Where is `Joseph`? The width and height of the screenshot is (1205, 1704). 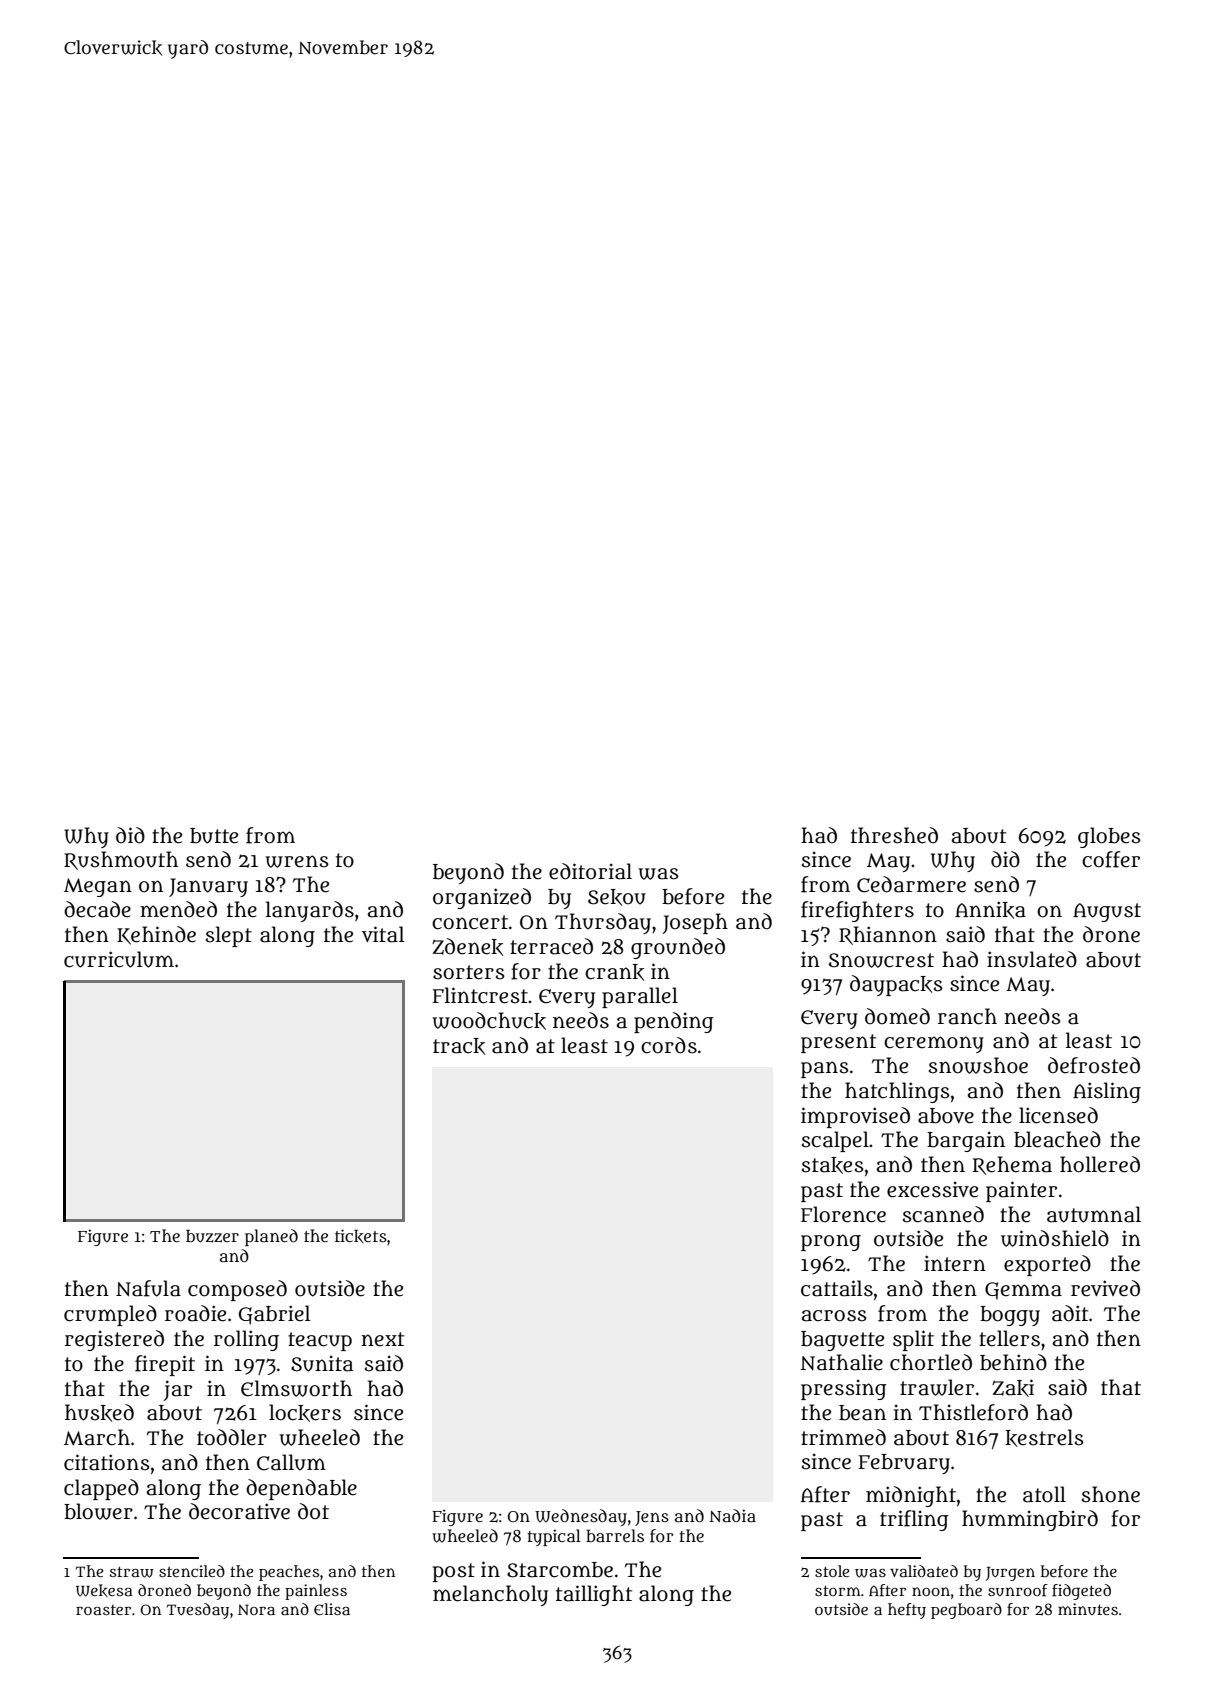
Joseph is located at coordinates (695, 923).
